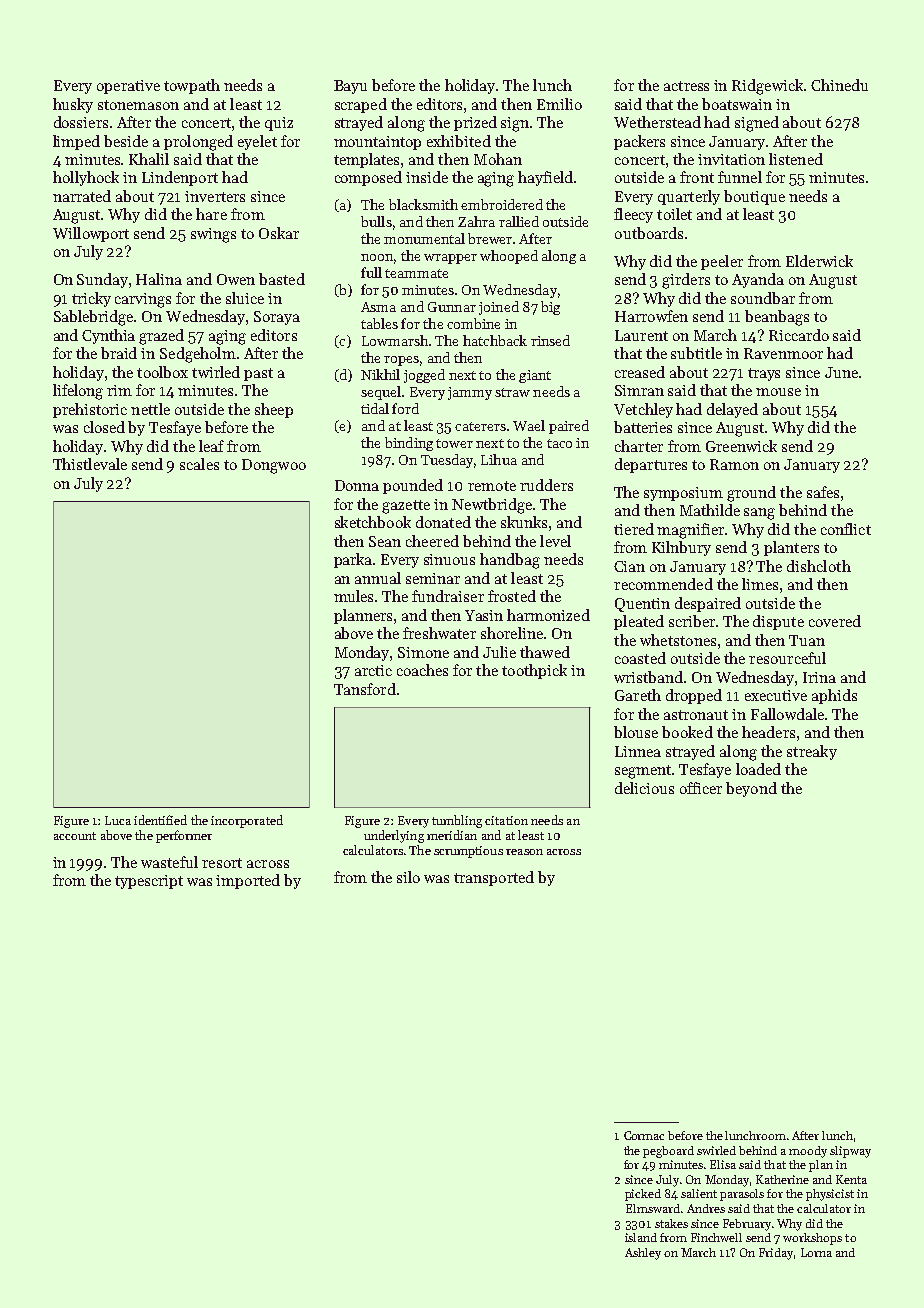 The width and height of the screenshot is (924, 1308). What do you see at coordinates (641, 1237) in the screenshot?
I see `island` at bounding box center [641, 1237].
